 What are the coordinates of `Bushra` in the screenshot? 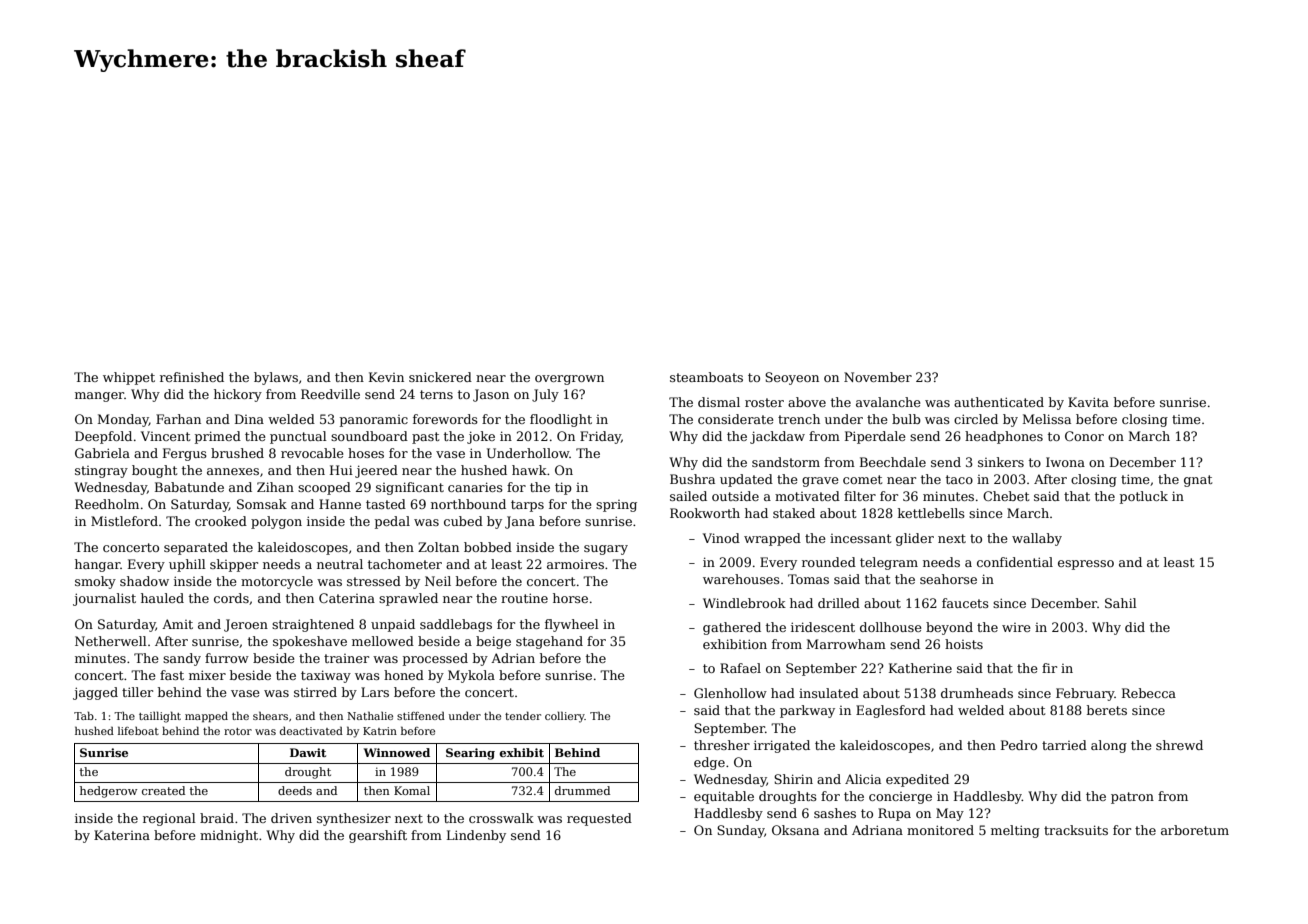 It's located at (692, 479).
